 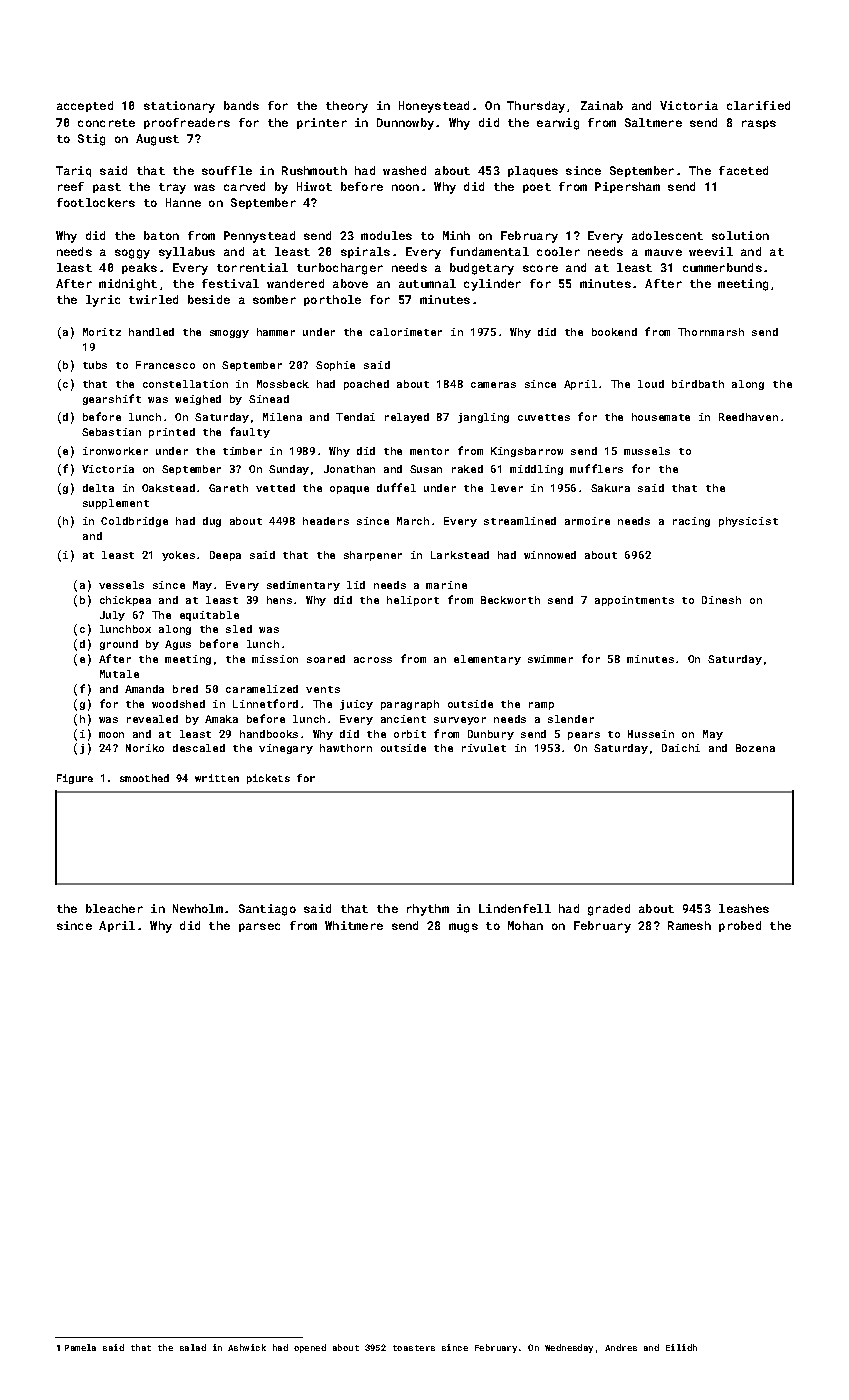 I want to click on cummerbunds, so click(x=722, y=267).
